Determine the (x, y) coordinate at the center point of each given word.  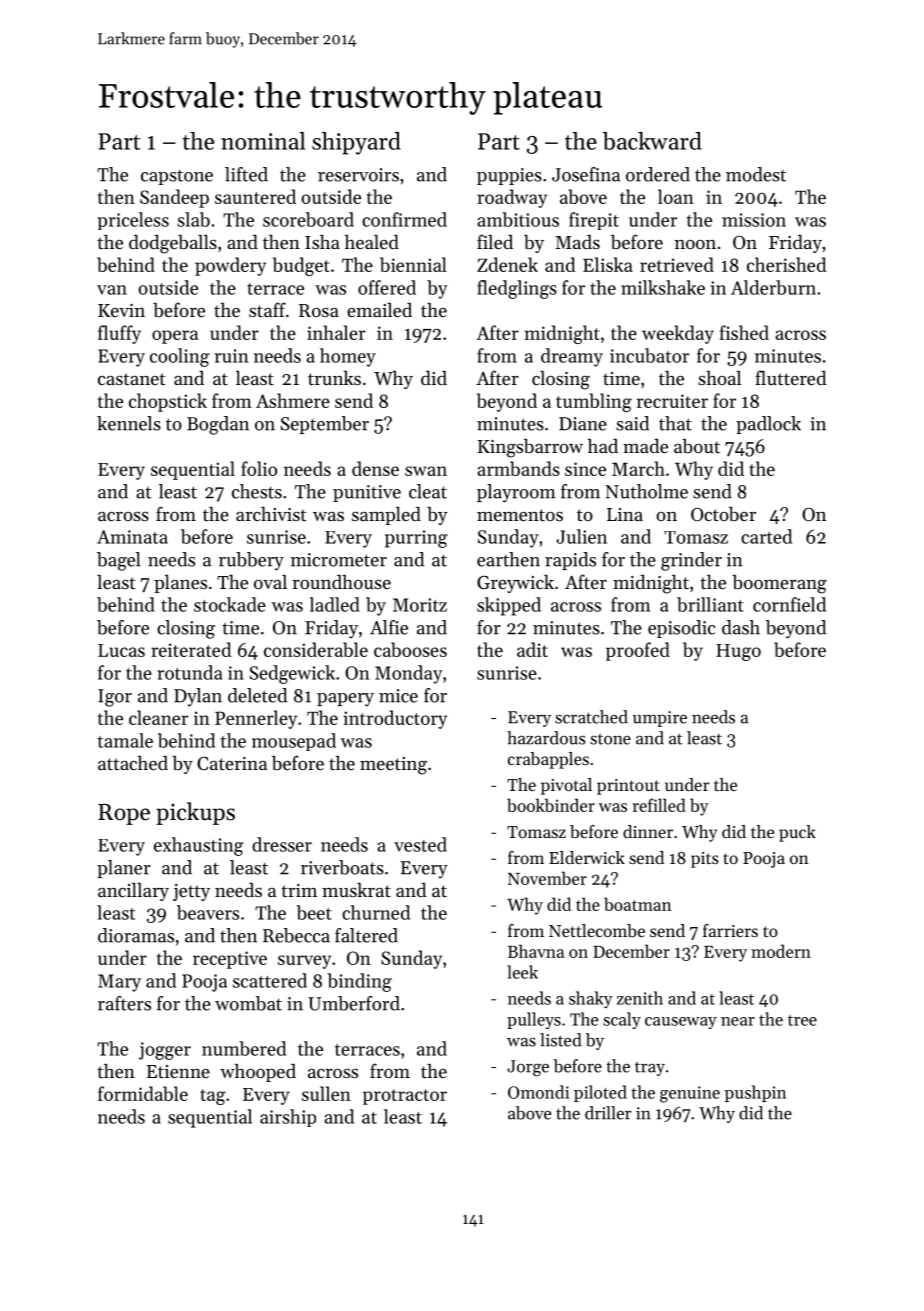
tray (650, 1068)
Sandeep (174, 198)
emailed (379, 310)
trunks (334, 378)
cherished (787, 264)
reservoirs (358, 175)
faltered (366, 935)
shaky (591, 999)
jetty (191, 892)
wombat (248, 1003)
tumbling (594, 402)
